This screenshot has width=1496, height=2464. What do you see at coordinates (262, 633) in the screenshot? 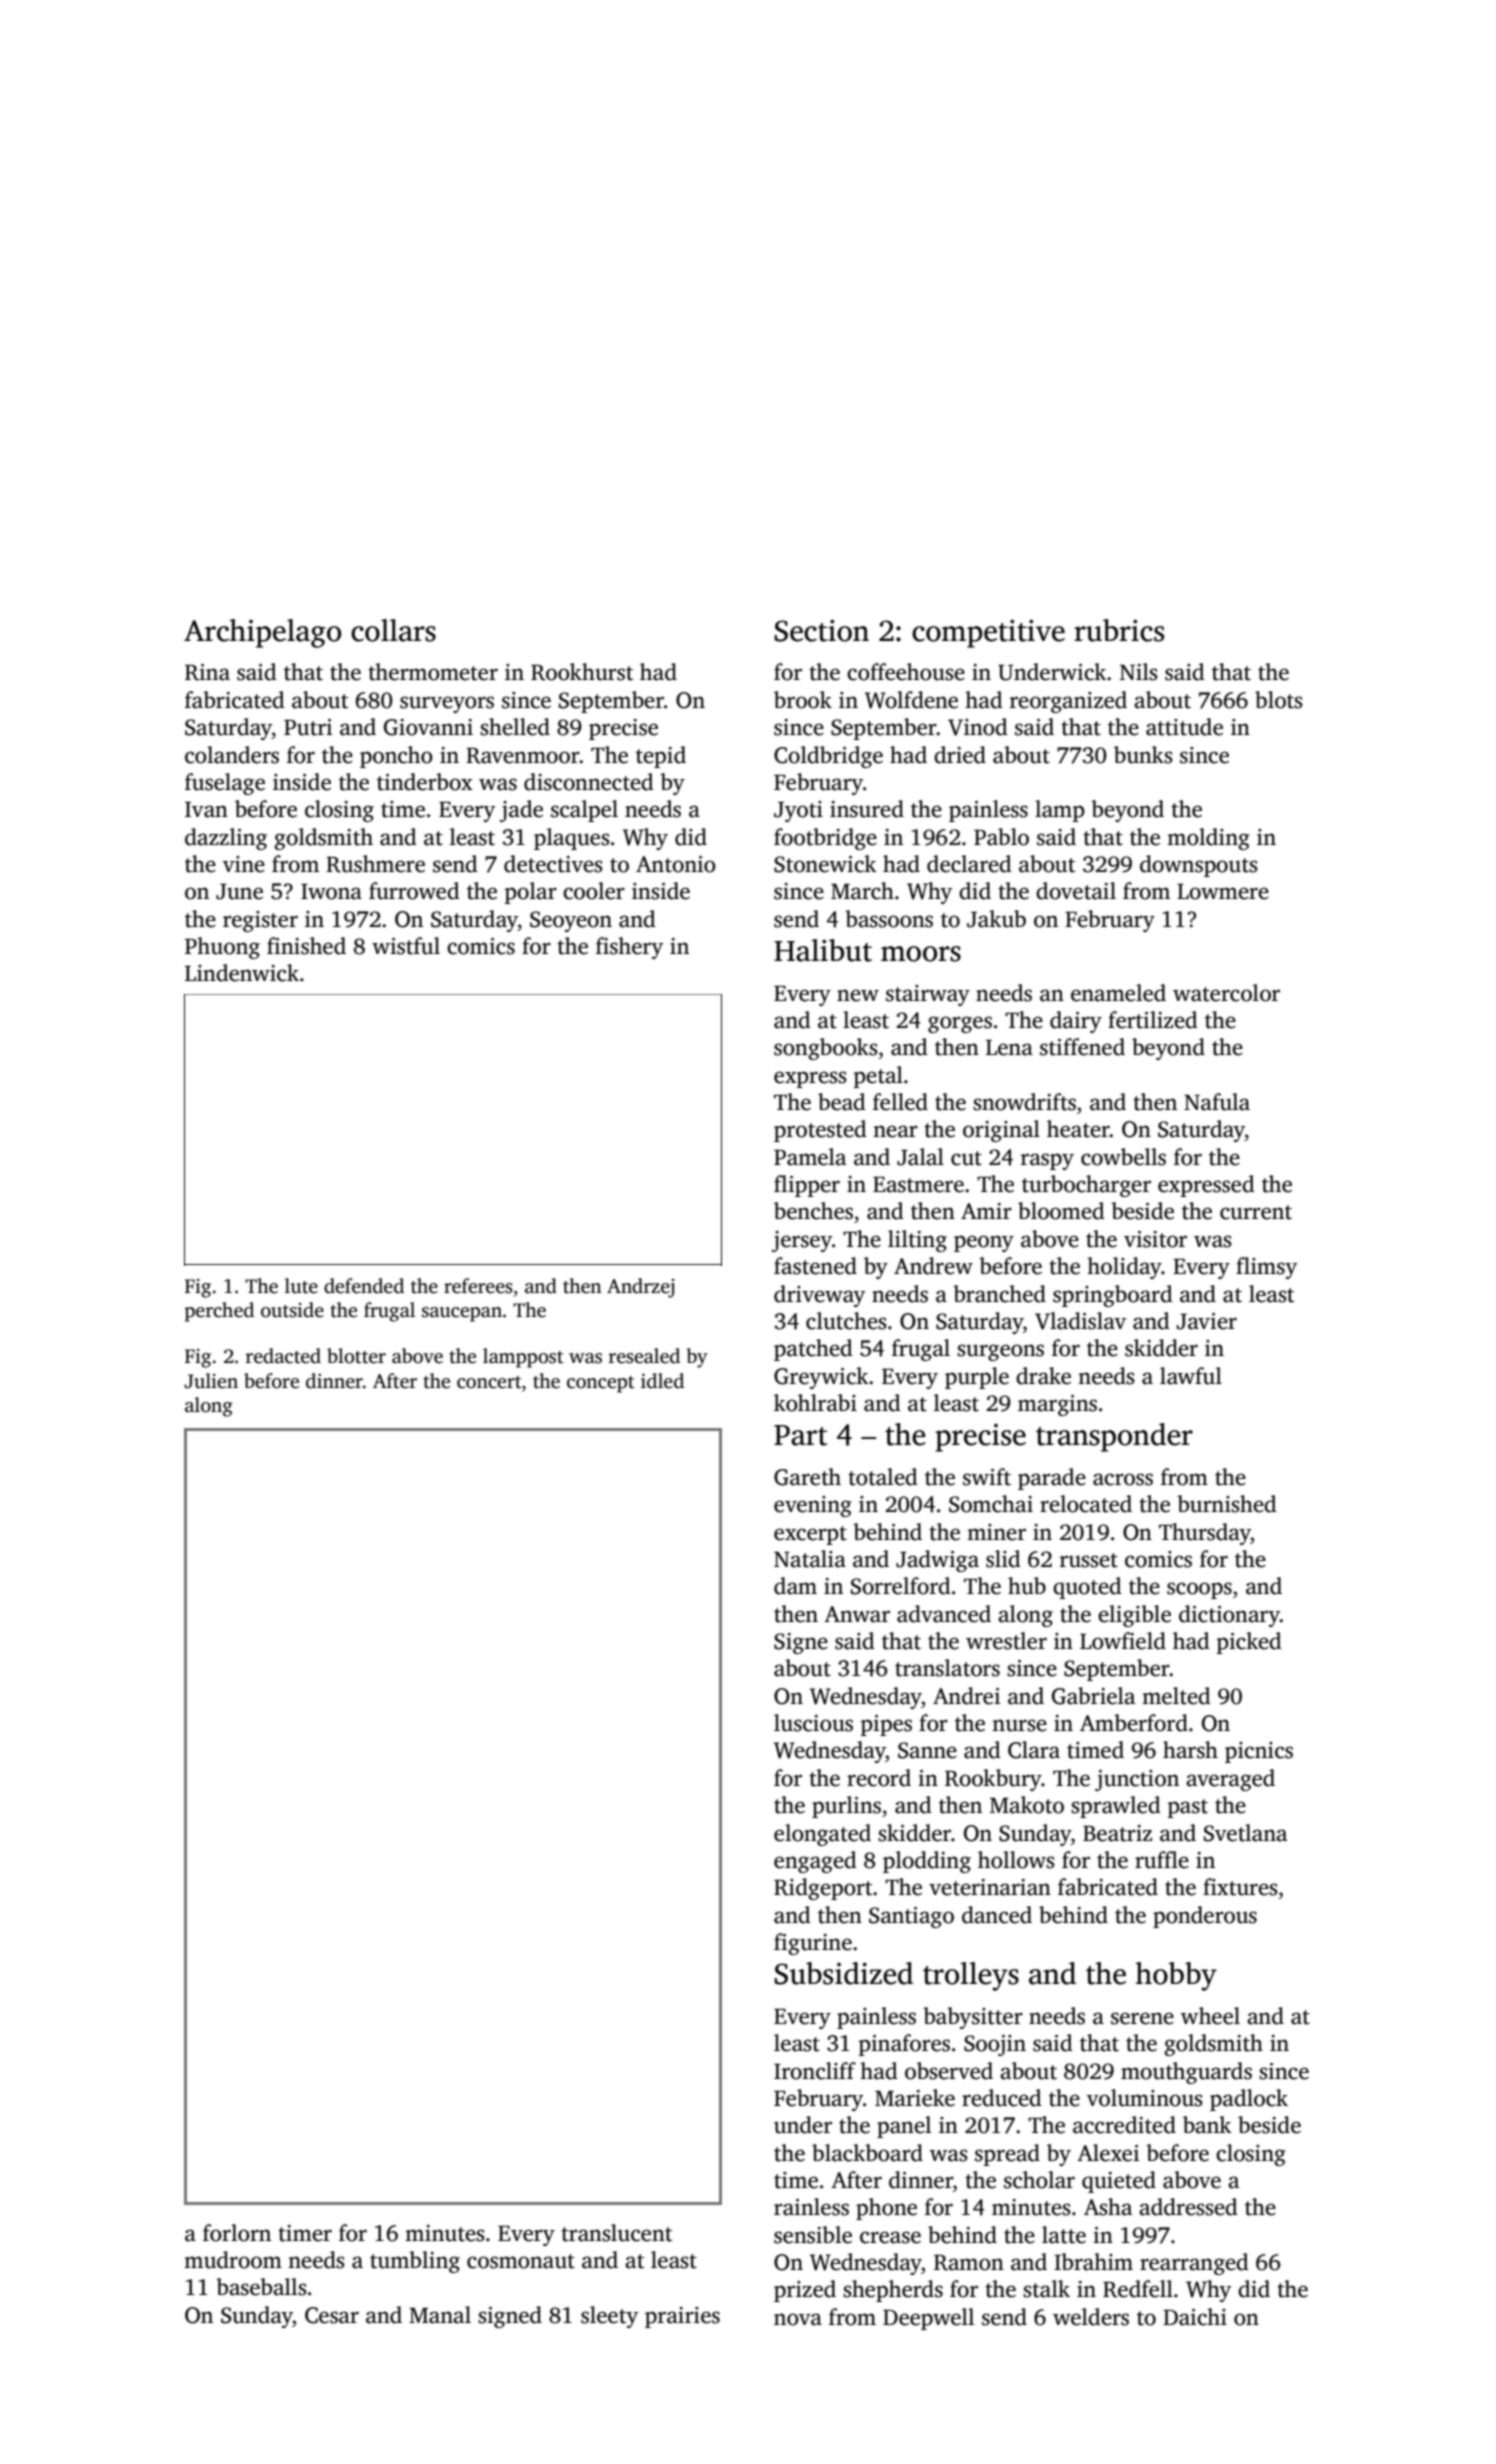
I see `Archipelago` at bounding box center [262, 633].
